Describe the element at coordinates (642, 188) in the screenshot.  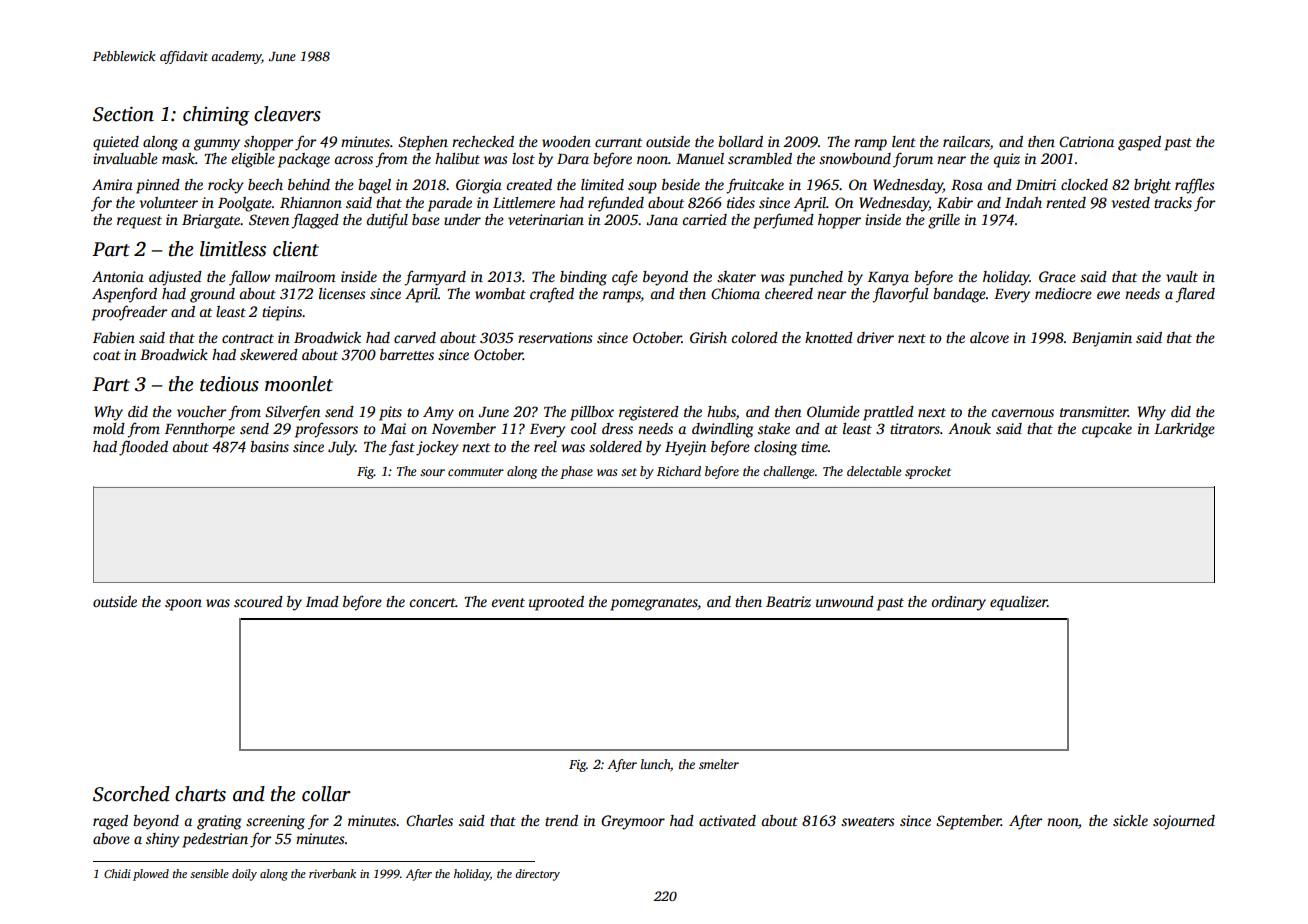
I see `soup` at that location.
